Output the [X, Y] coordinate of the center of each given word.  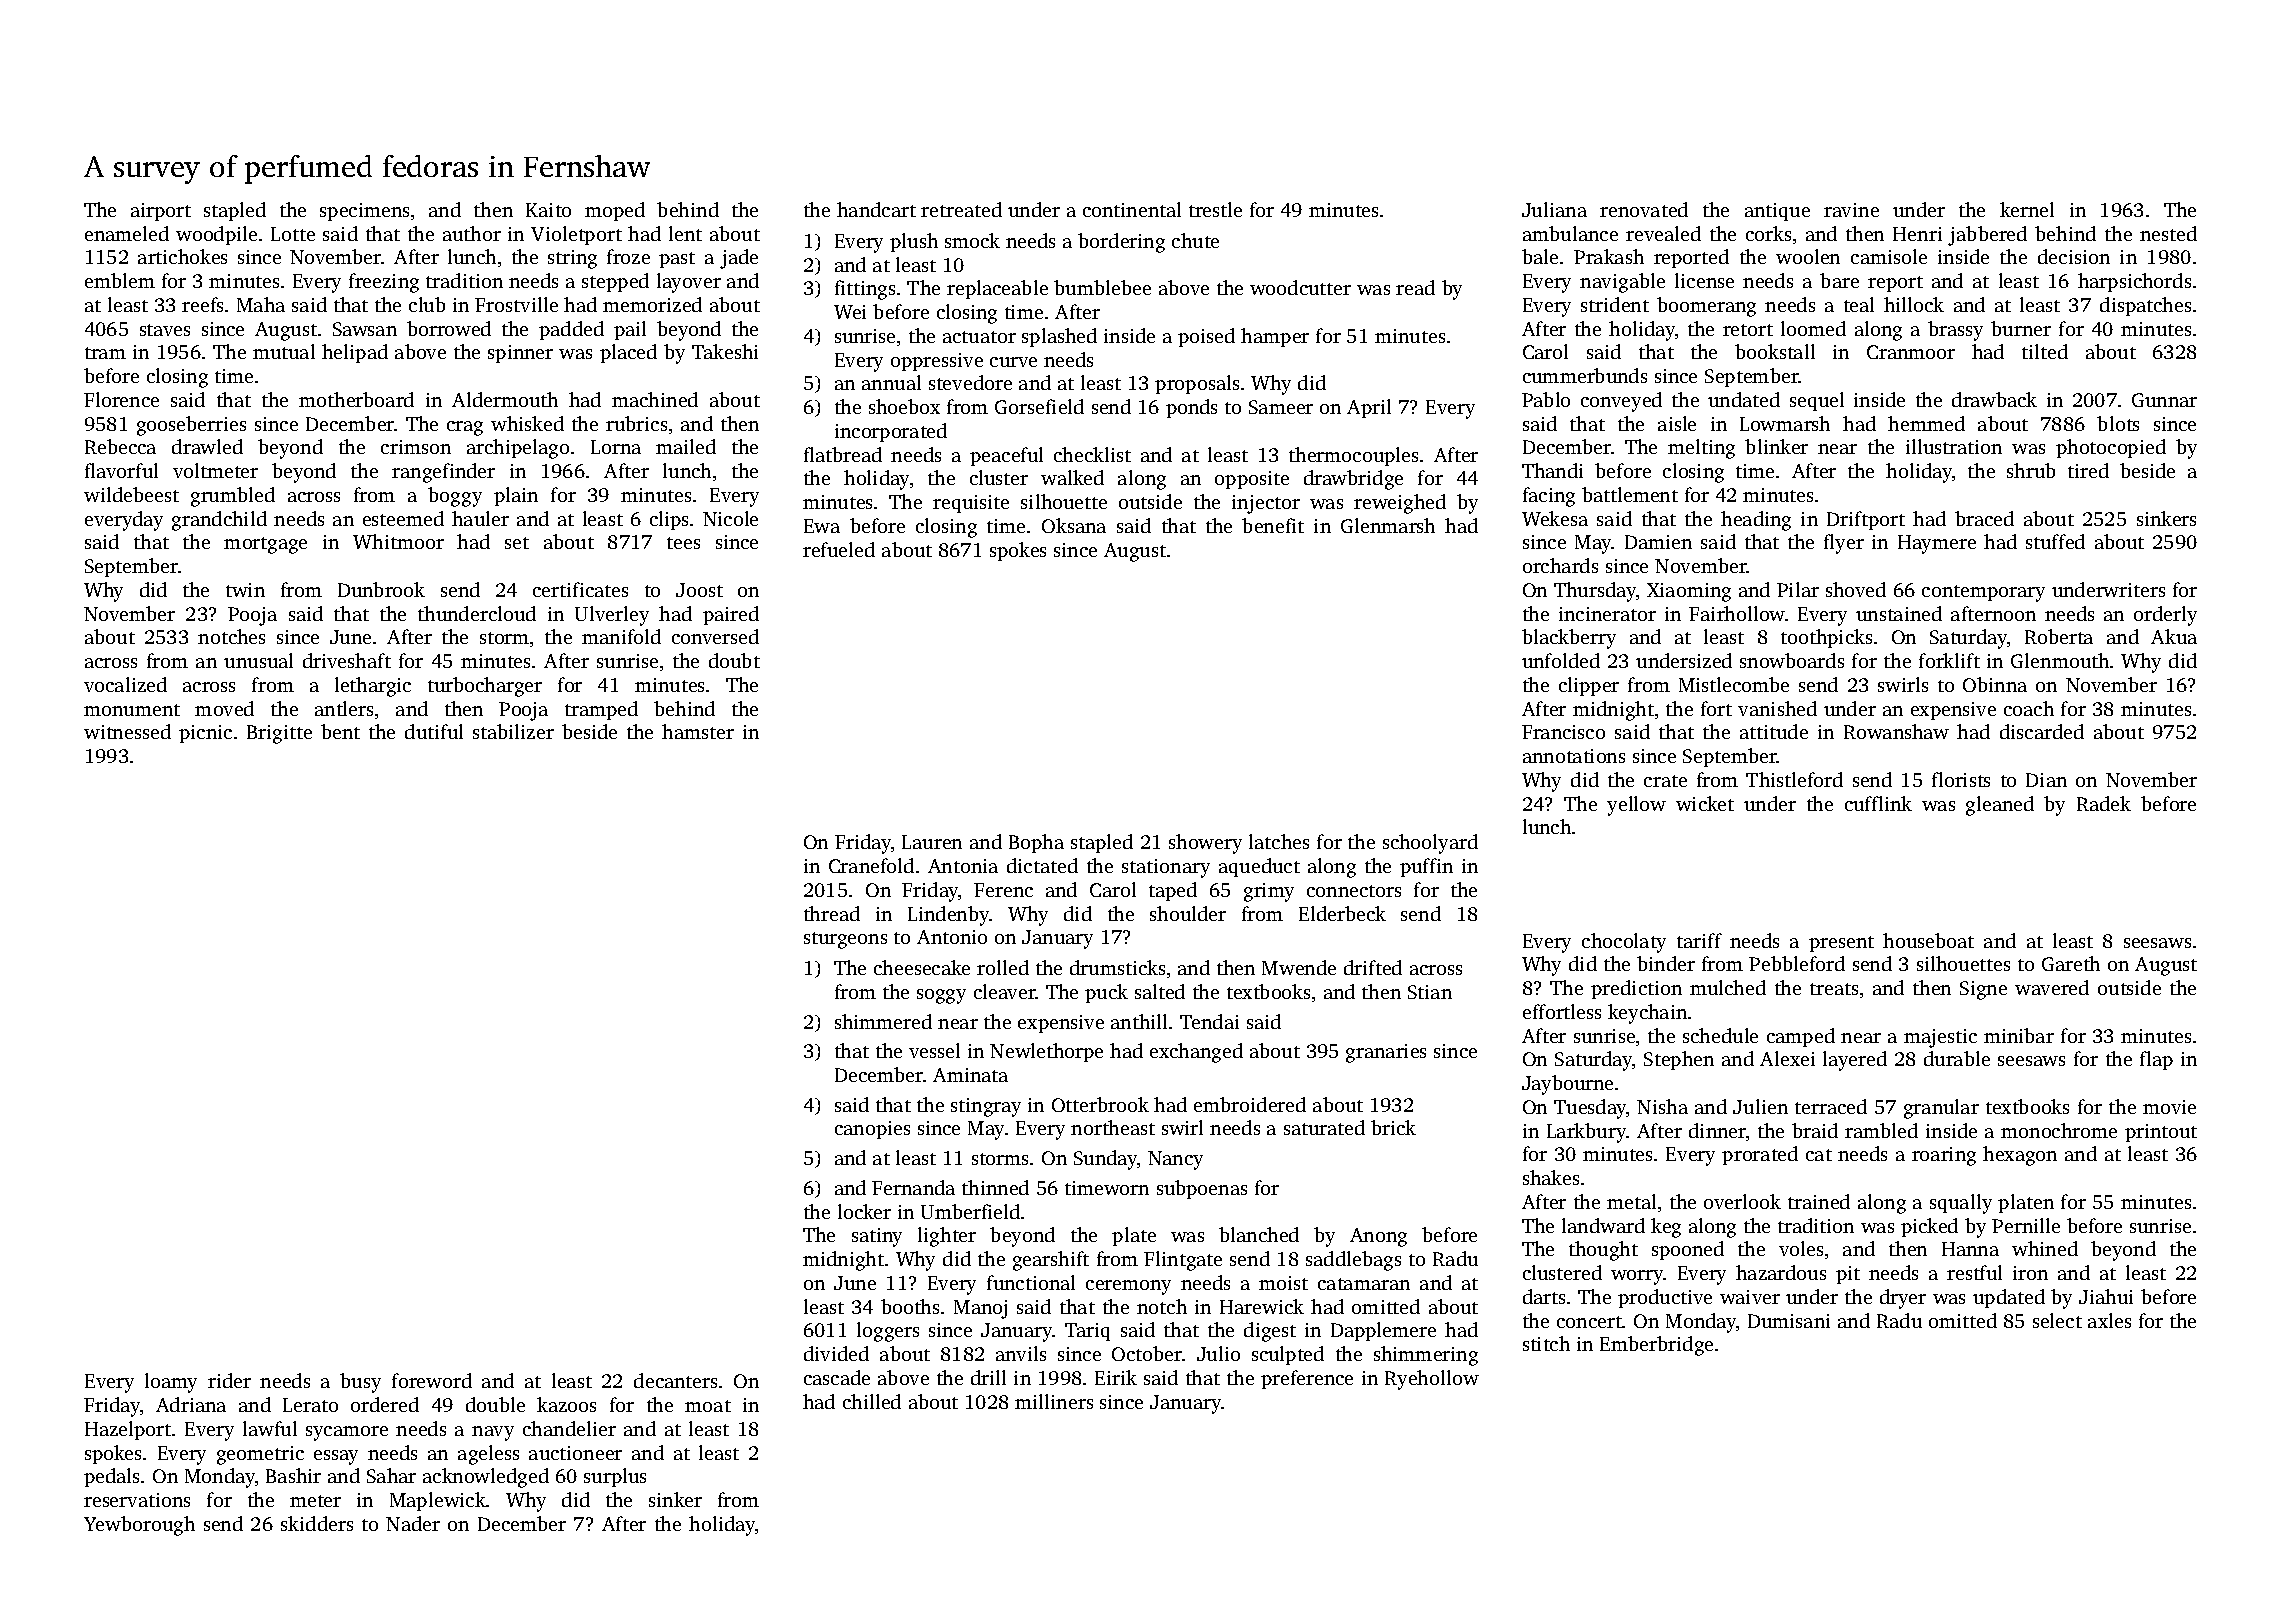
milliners [1054, 1401]
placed [628, 353]
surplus [615, 1477]
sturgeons [845, 940]
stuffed [2055, 541]
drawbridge [1353, 480]
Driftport [1866, 520]
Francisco [1563, 732]
